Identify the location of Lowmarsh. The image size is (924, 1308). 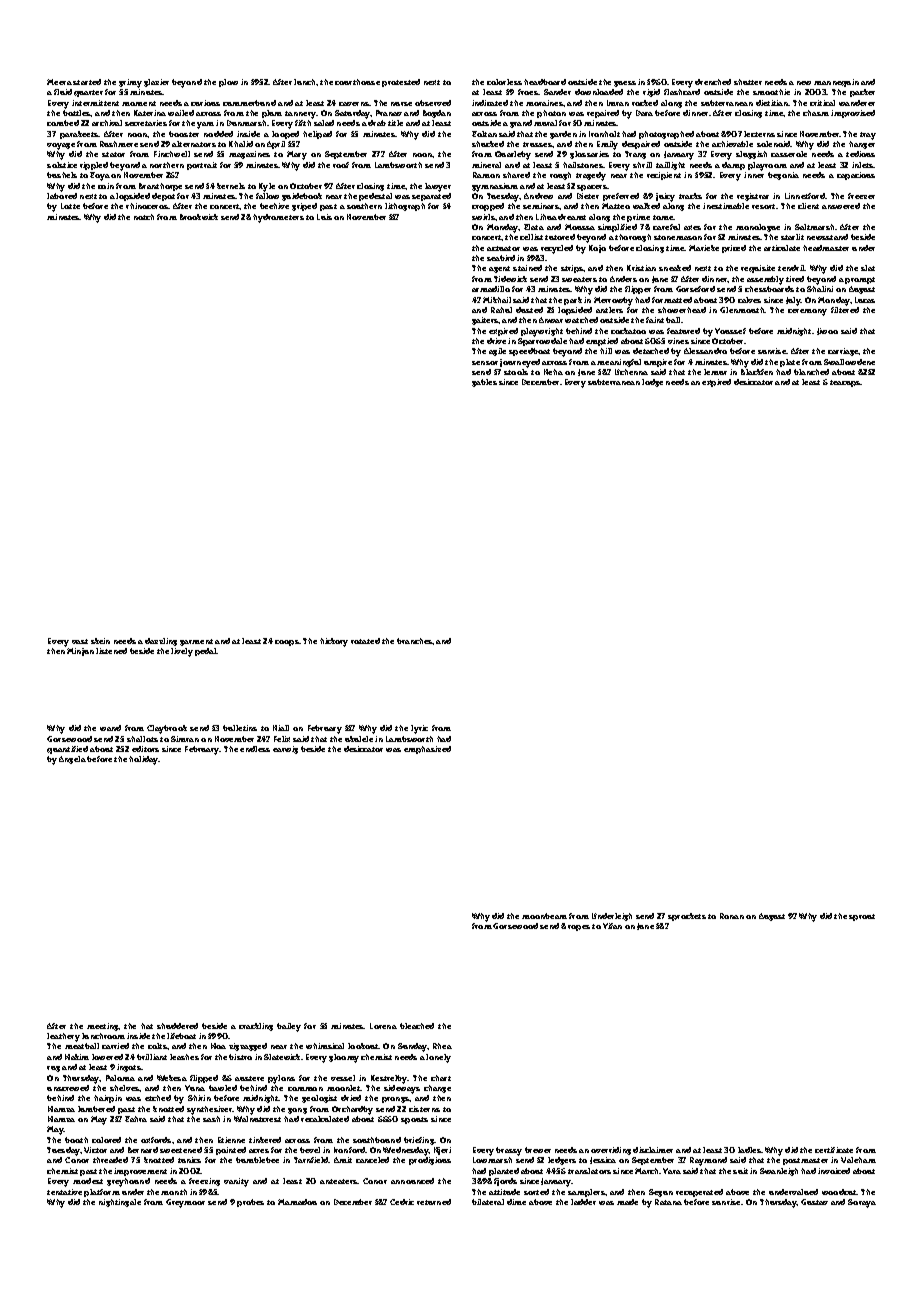
(492, 1160).
